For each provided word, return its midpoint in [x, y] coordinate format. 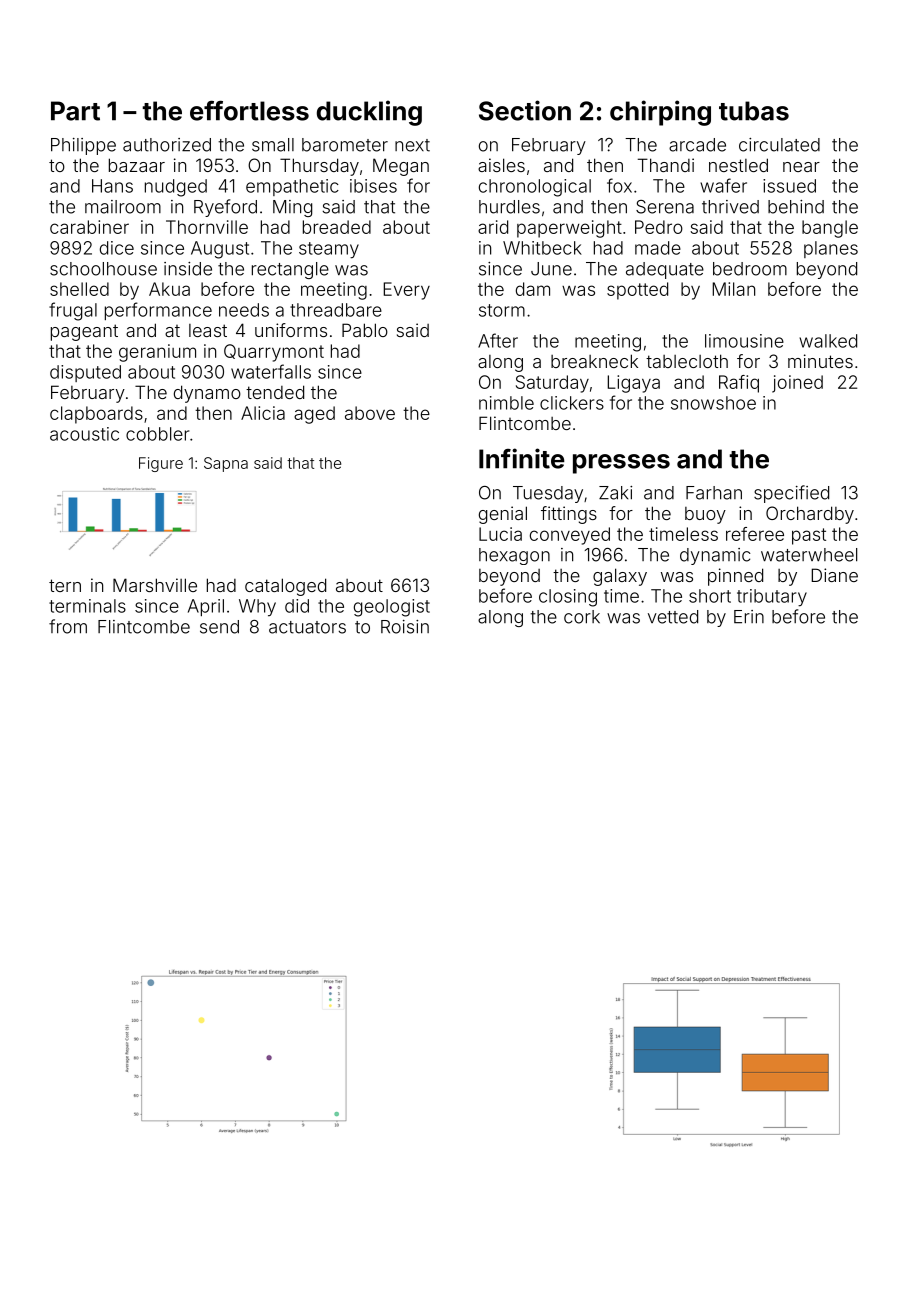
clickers [572, 403]
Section [525, 110]
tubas [754, 111]
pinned [735, 577]
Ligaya [633, 384]
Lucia [500, 534]
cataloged [285, 587]
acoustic [84, 434]
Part [75, 111]
